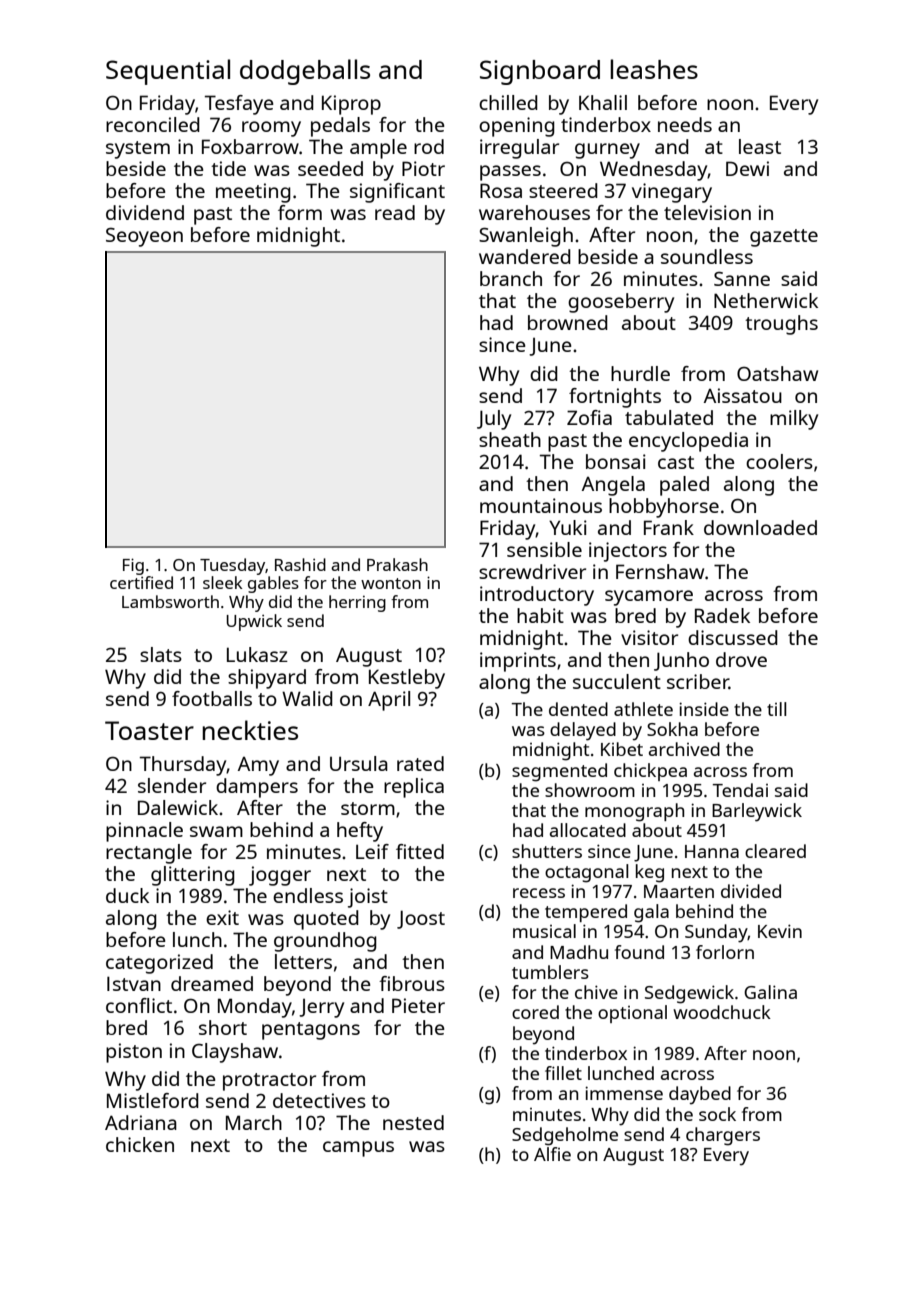 The image size is (924, 1311). Describe the element at coordinates (723, 1136) in the screenshot. I see `chargers` at that location.
